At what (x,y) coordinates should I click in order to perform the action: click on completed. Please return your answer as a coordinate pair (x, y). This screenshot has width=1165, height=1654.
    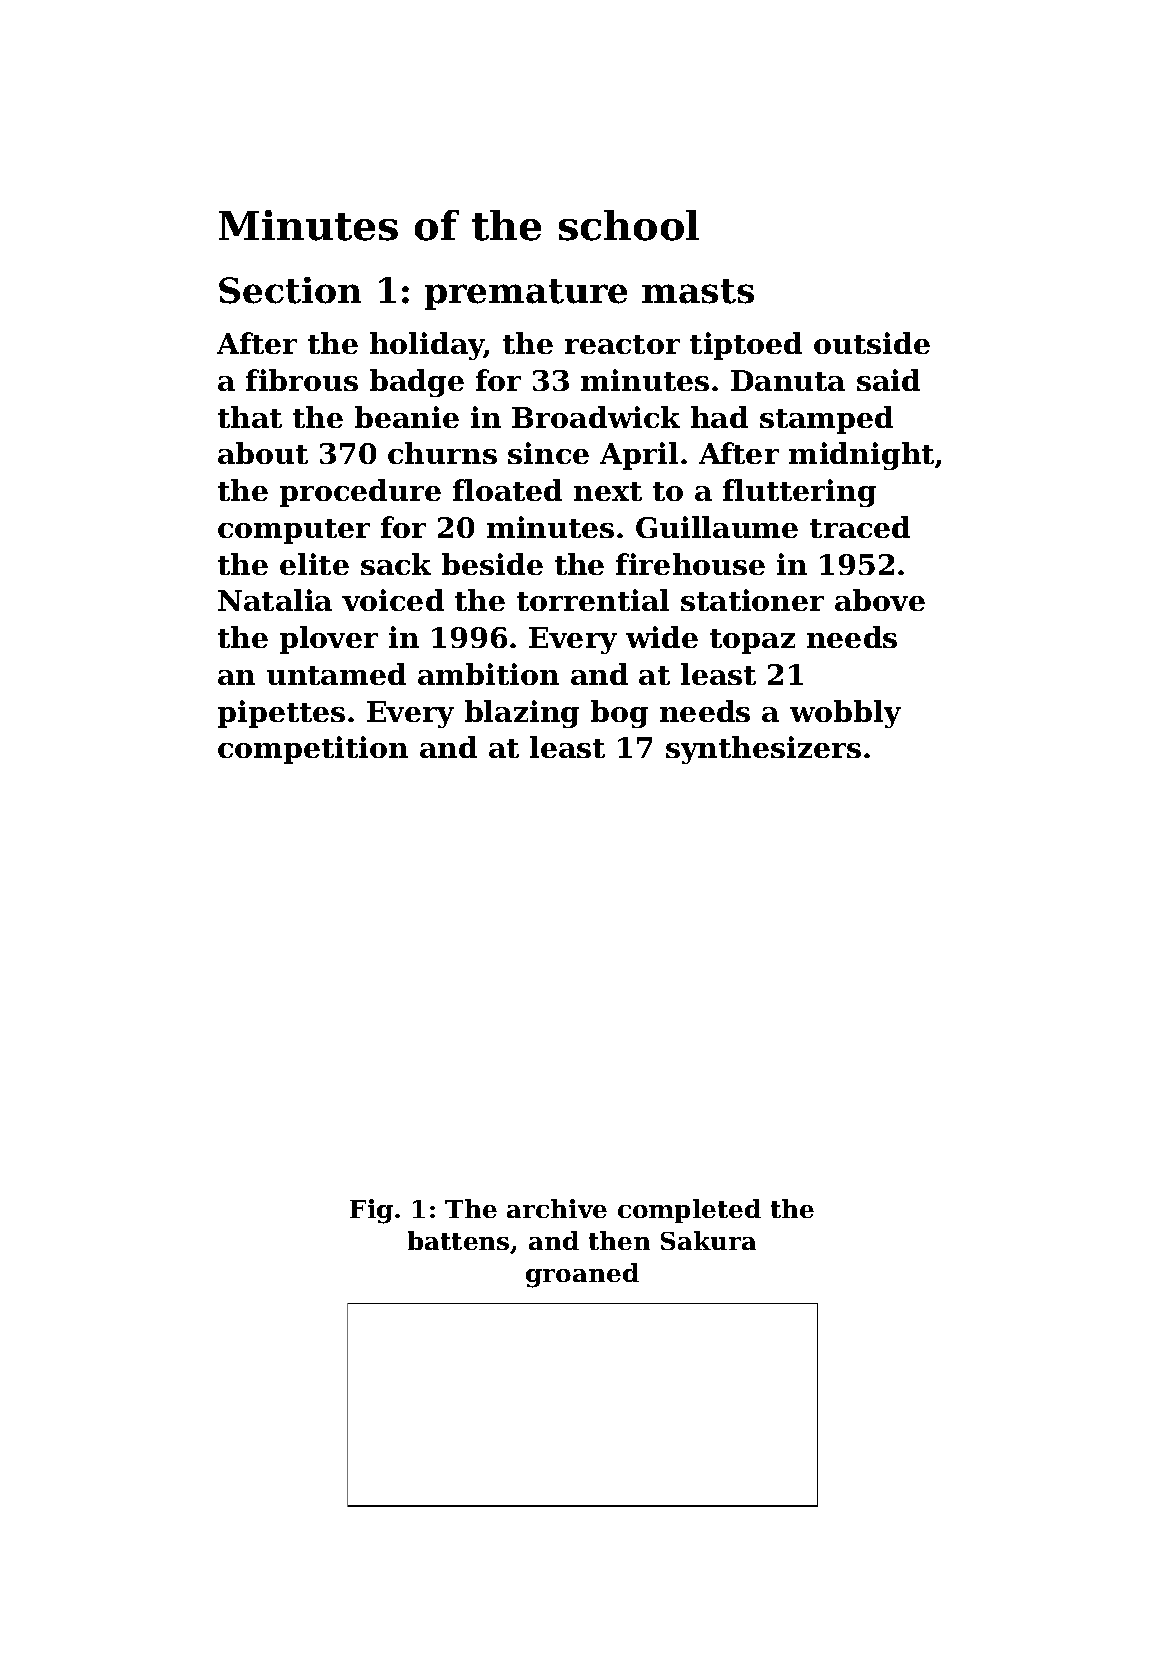
    Looking at the image, I should click on (689, 1211).
